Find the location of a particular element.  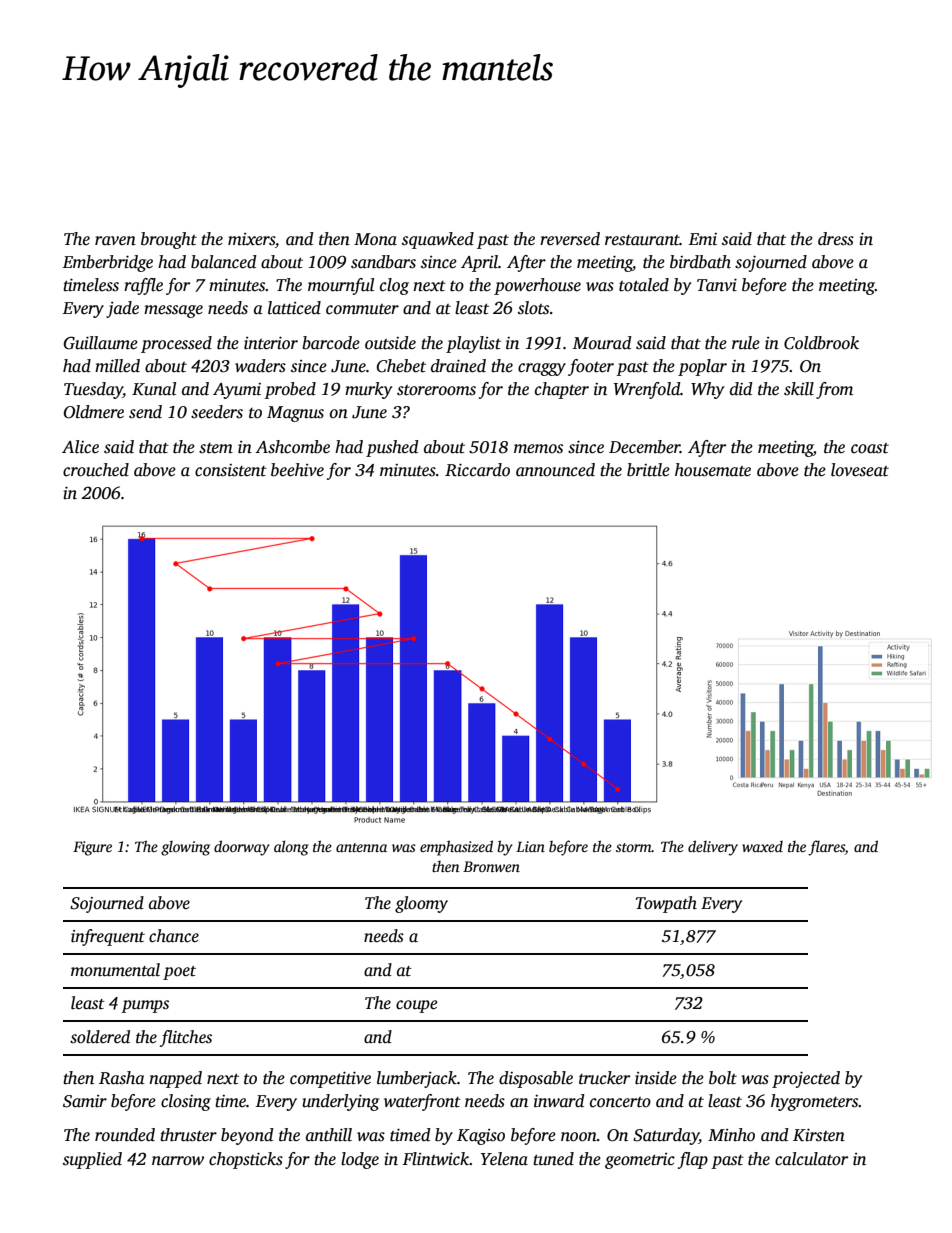

flares is located at coordinates (826, 848).
